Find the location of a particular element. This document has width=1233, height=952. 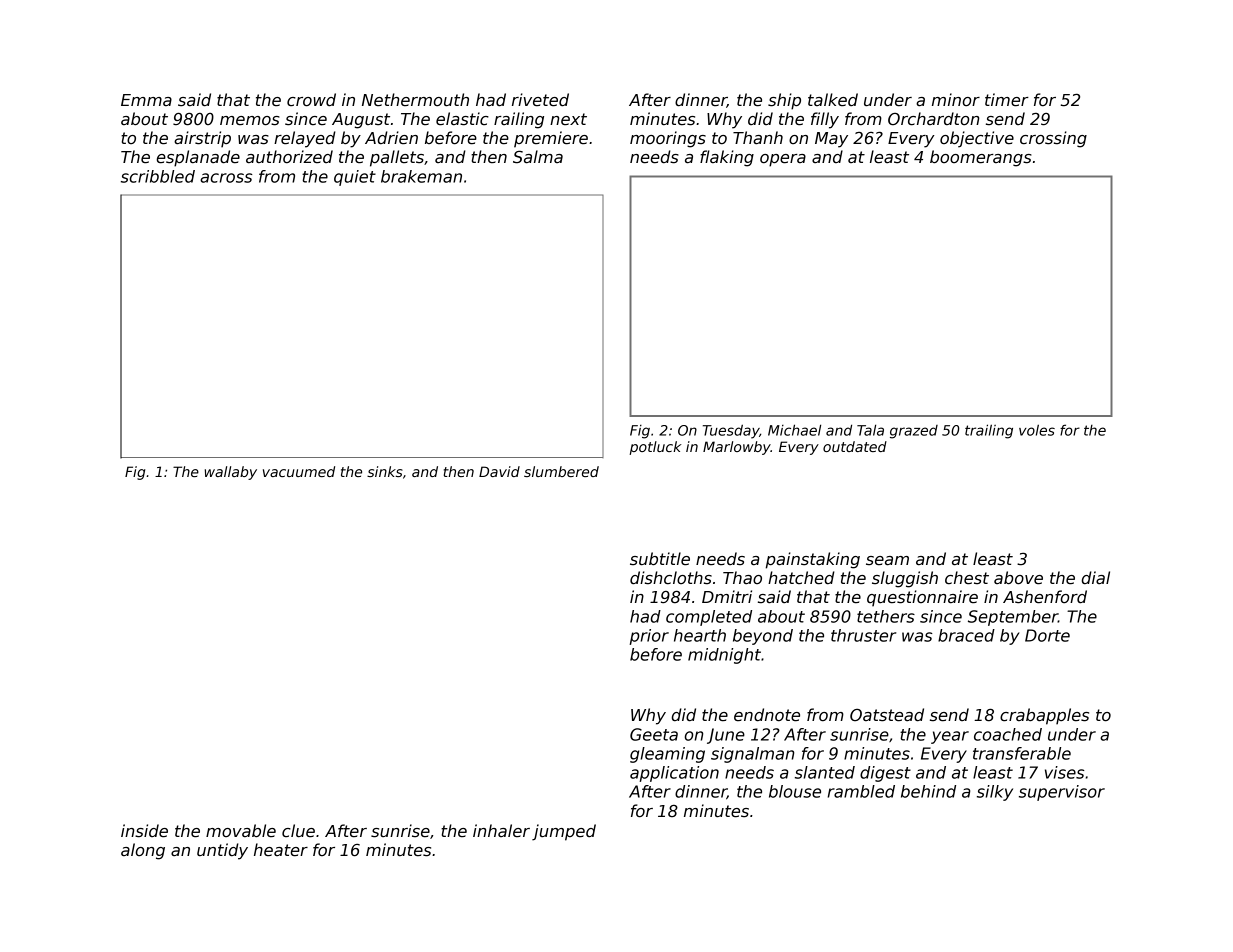

vacuumed is located at coordinates (299, 471).
